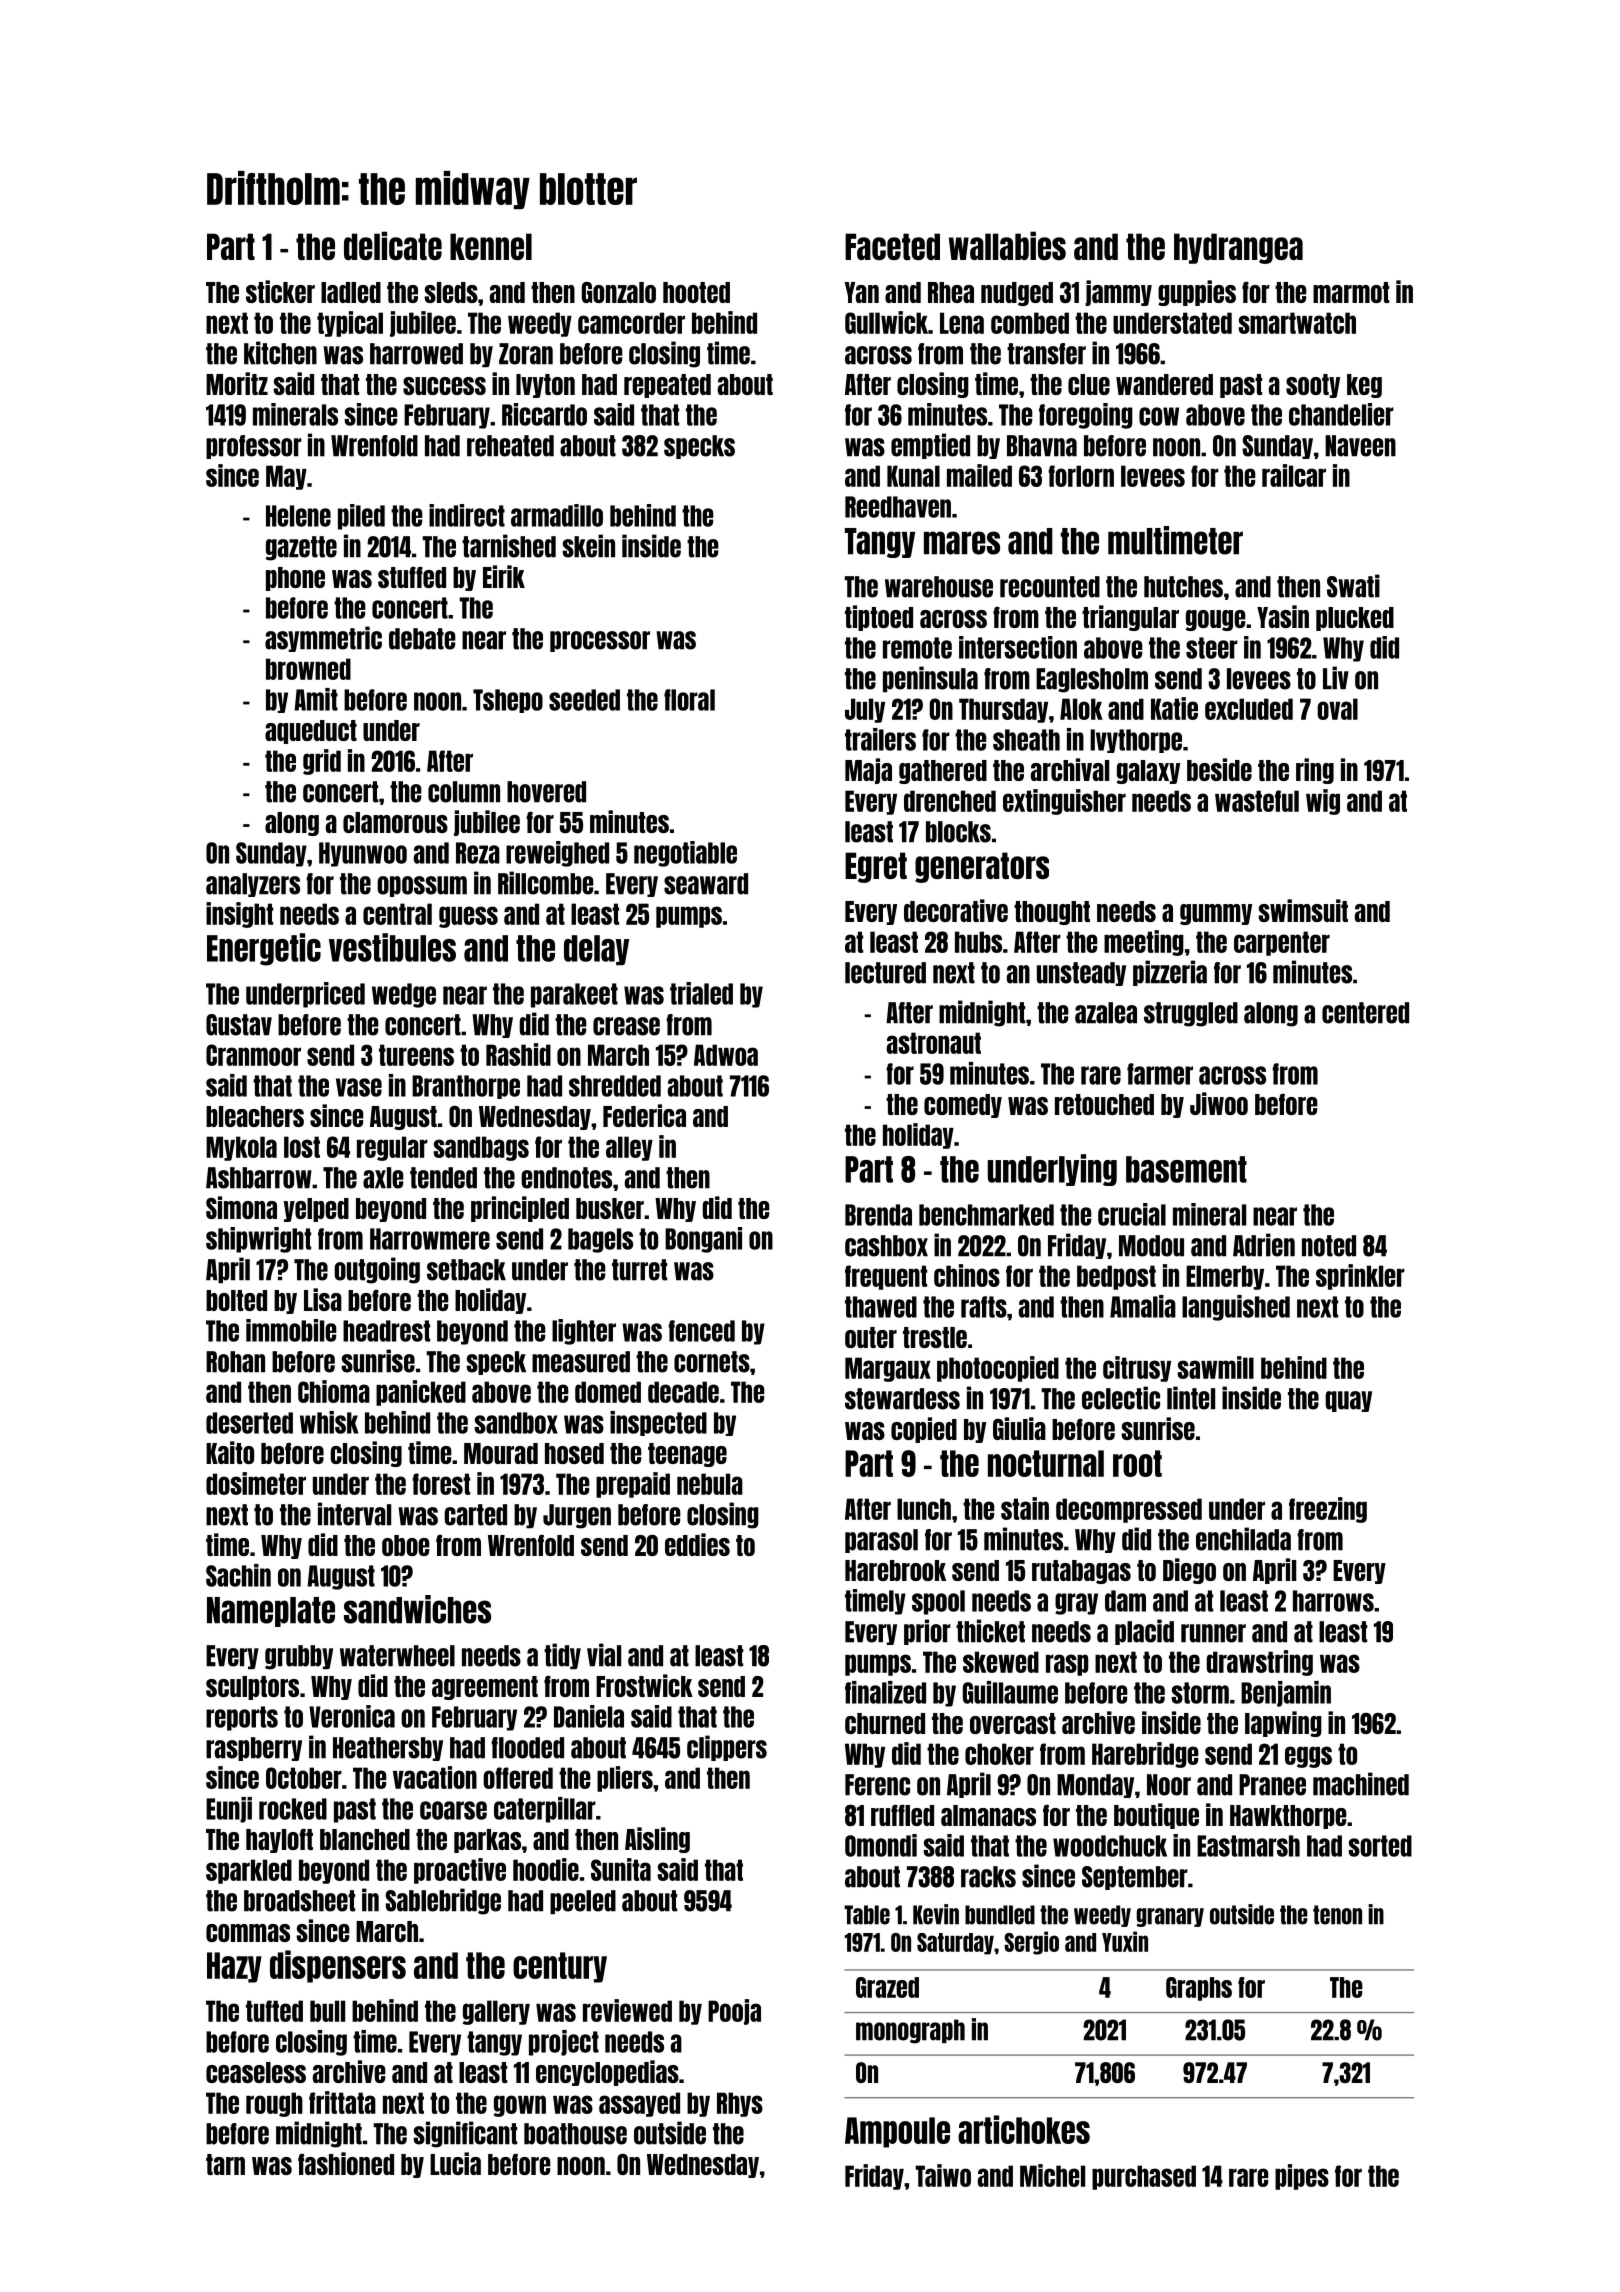 Image resolution: width=1620 pixels, height=2292 pixels. I want to click on panicked, so click(421, 1393).
